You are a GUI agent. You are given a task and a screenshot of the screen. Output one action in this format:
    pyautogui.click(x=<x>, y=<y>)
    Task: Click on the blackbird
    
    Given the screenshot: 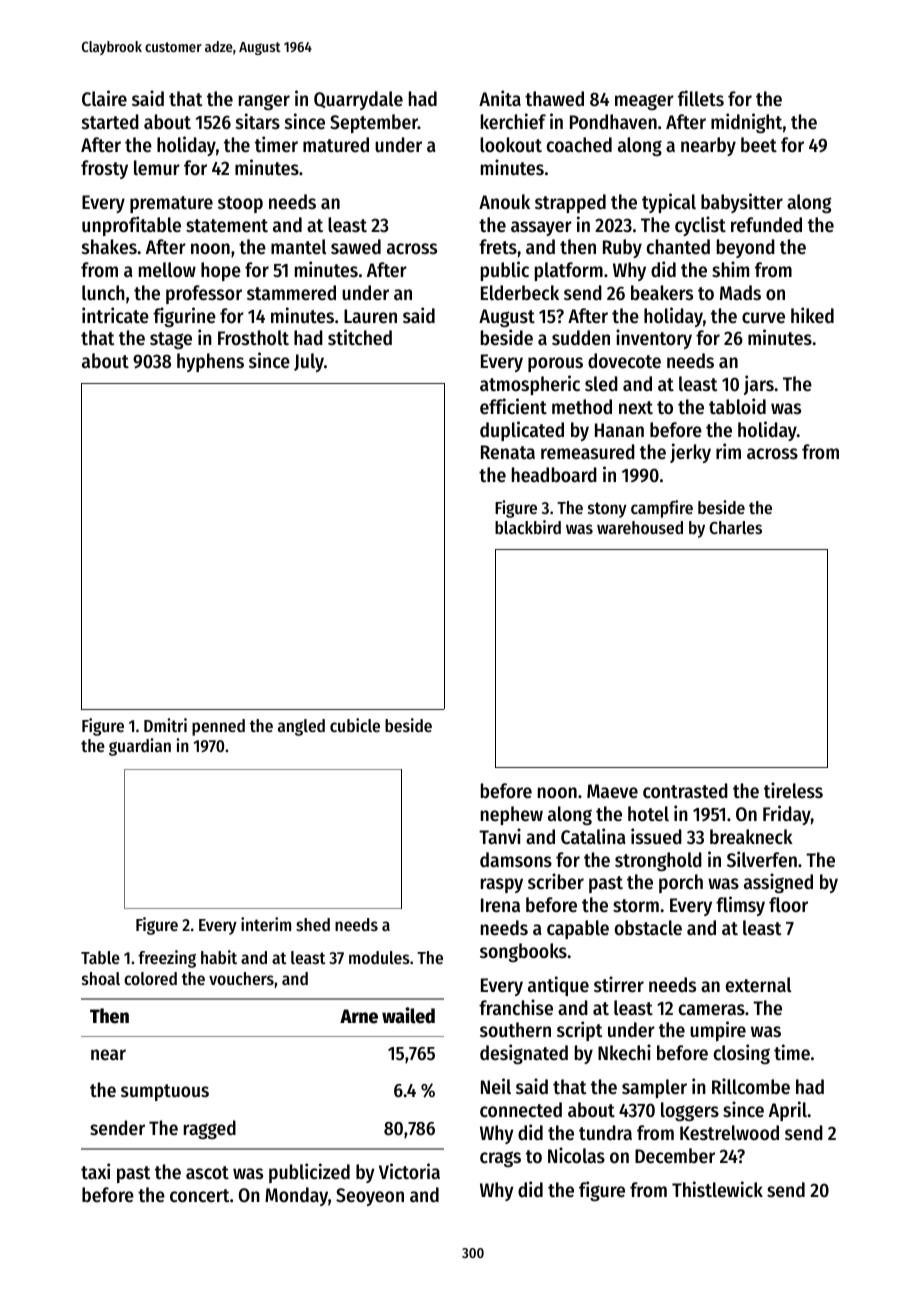 What is the action you would take?
    pyautogui.click(x=528, y=527)
